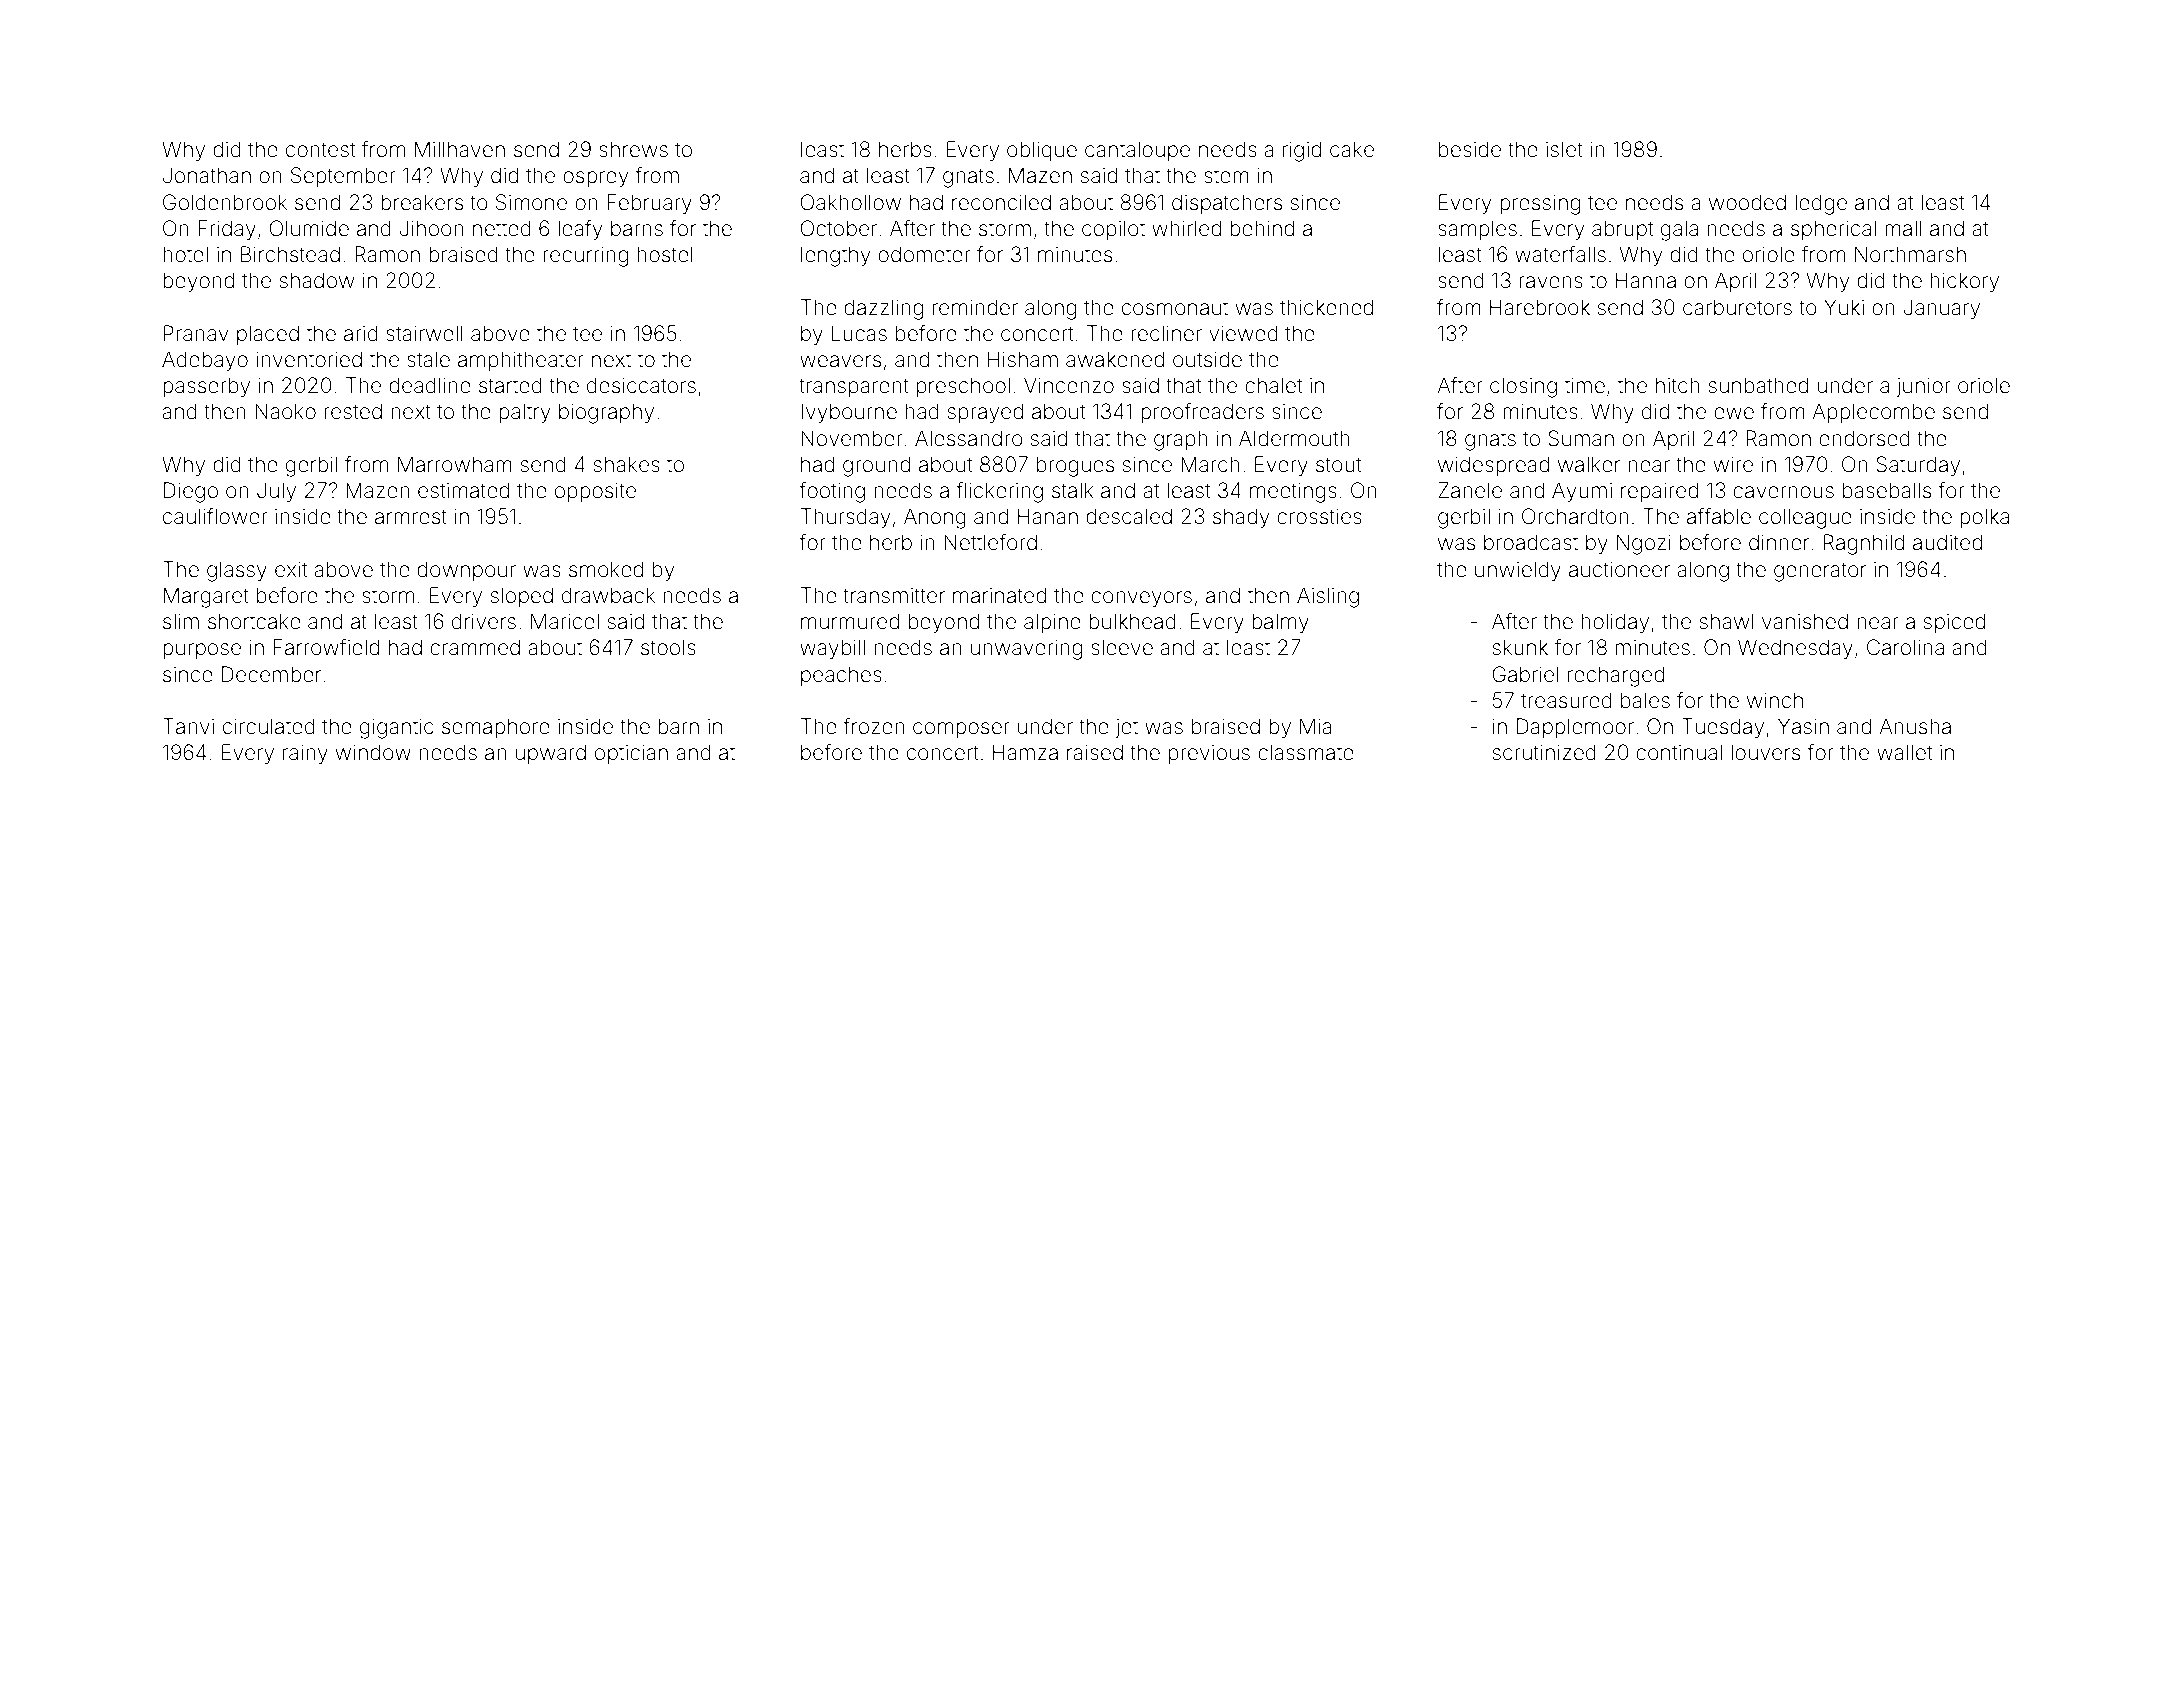  I want to click on bales, so click(1645, 700).
